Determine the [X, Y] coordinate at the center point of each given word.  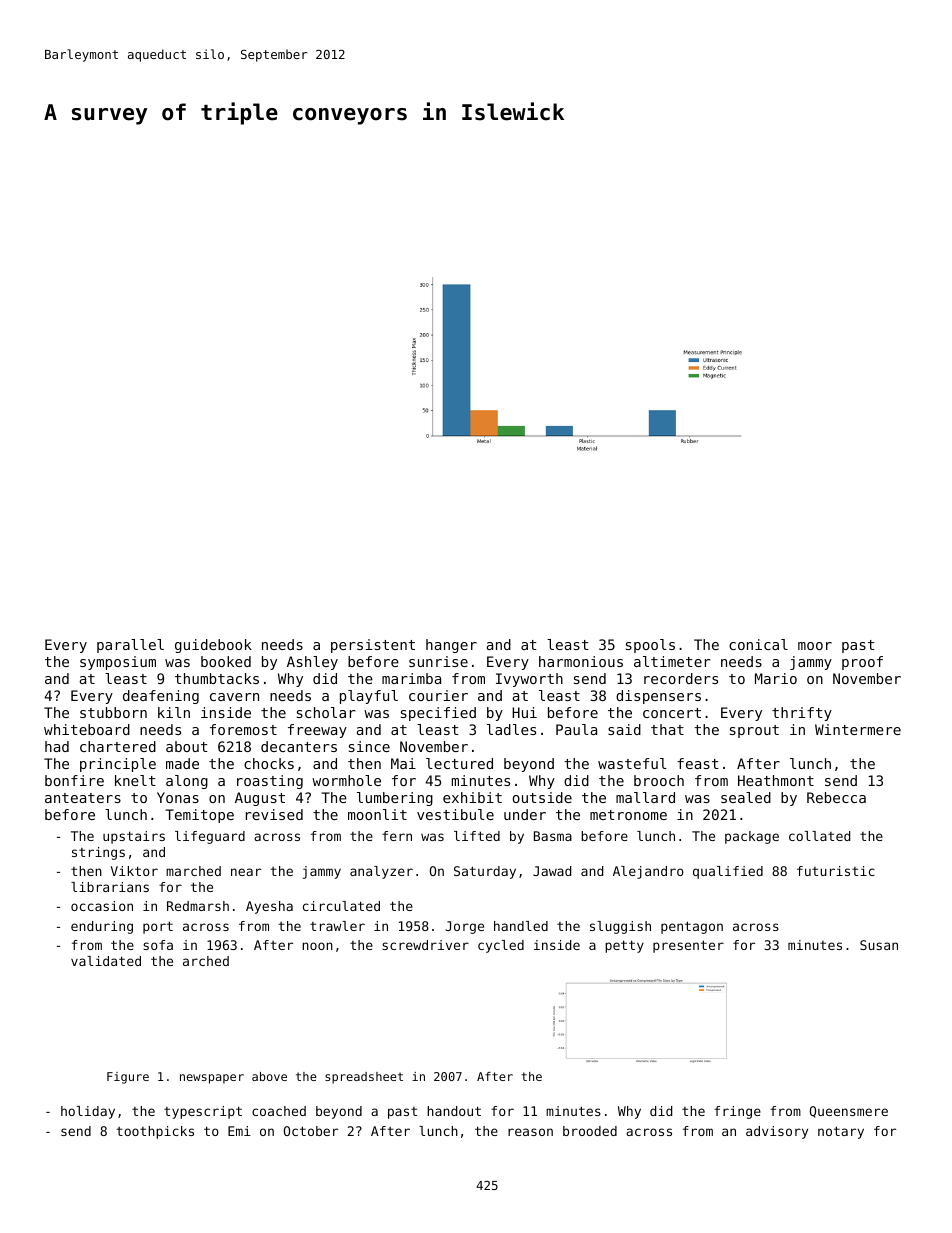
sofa [158, 945]
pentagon [692, 927]
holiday [88, 1112]
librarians [110, 887]
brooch [659, 780]
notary [841, 1132]
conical [758, 644]
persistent [373, 646]
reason [530, 1132]
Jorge [465, 927]
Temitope [199, 816]
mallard [645, 797]
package [752, 837]
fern [397, 836]
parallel [130, 646]
